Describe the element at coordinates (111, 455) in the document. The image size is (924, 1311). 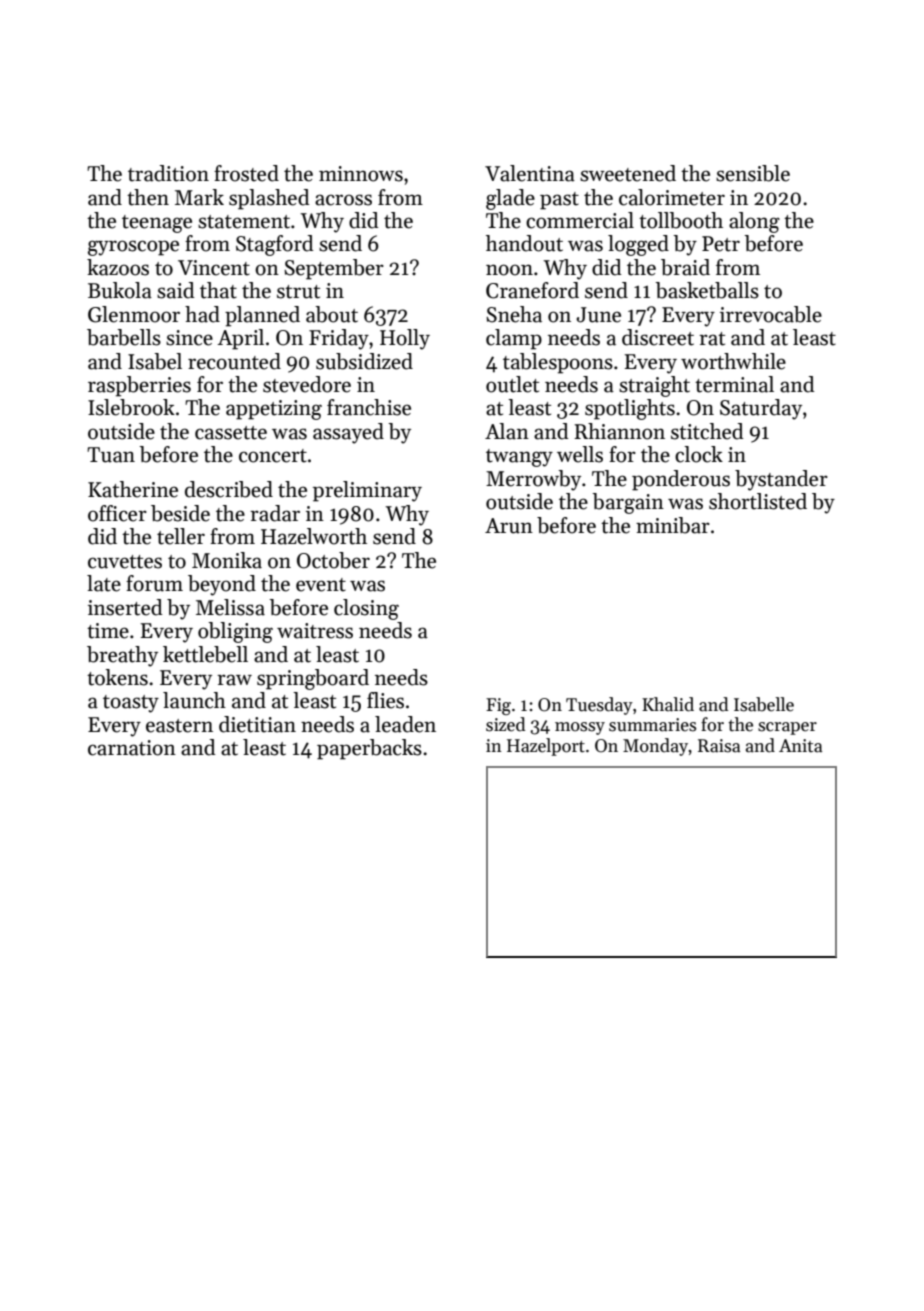
I see `Tuan` at that location.
